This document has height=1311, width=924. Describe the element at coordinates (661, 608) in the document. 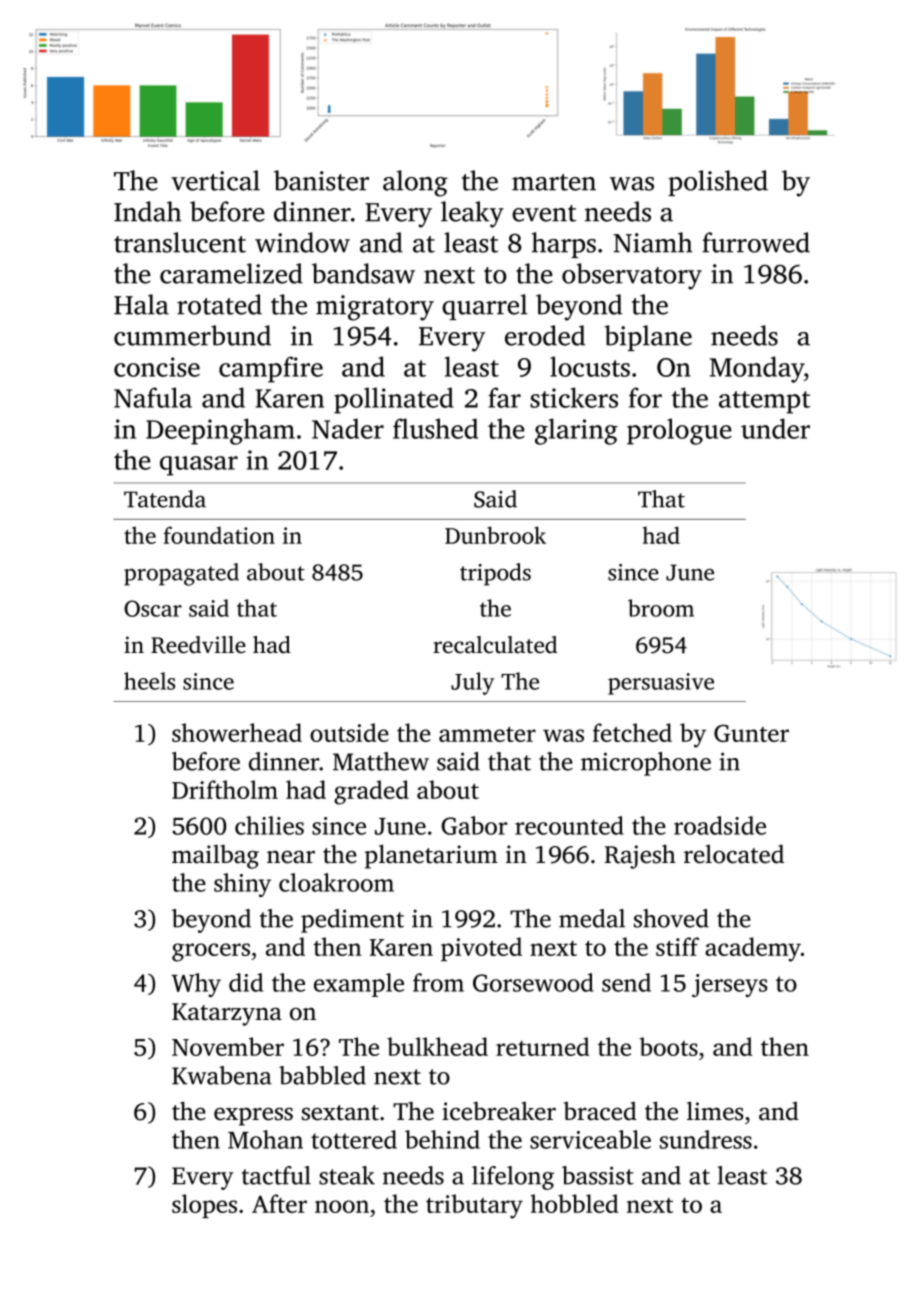

I see `broom` at that location.
